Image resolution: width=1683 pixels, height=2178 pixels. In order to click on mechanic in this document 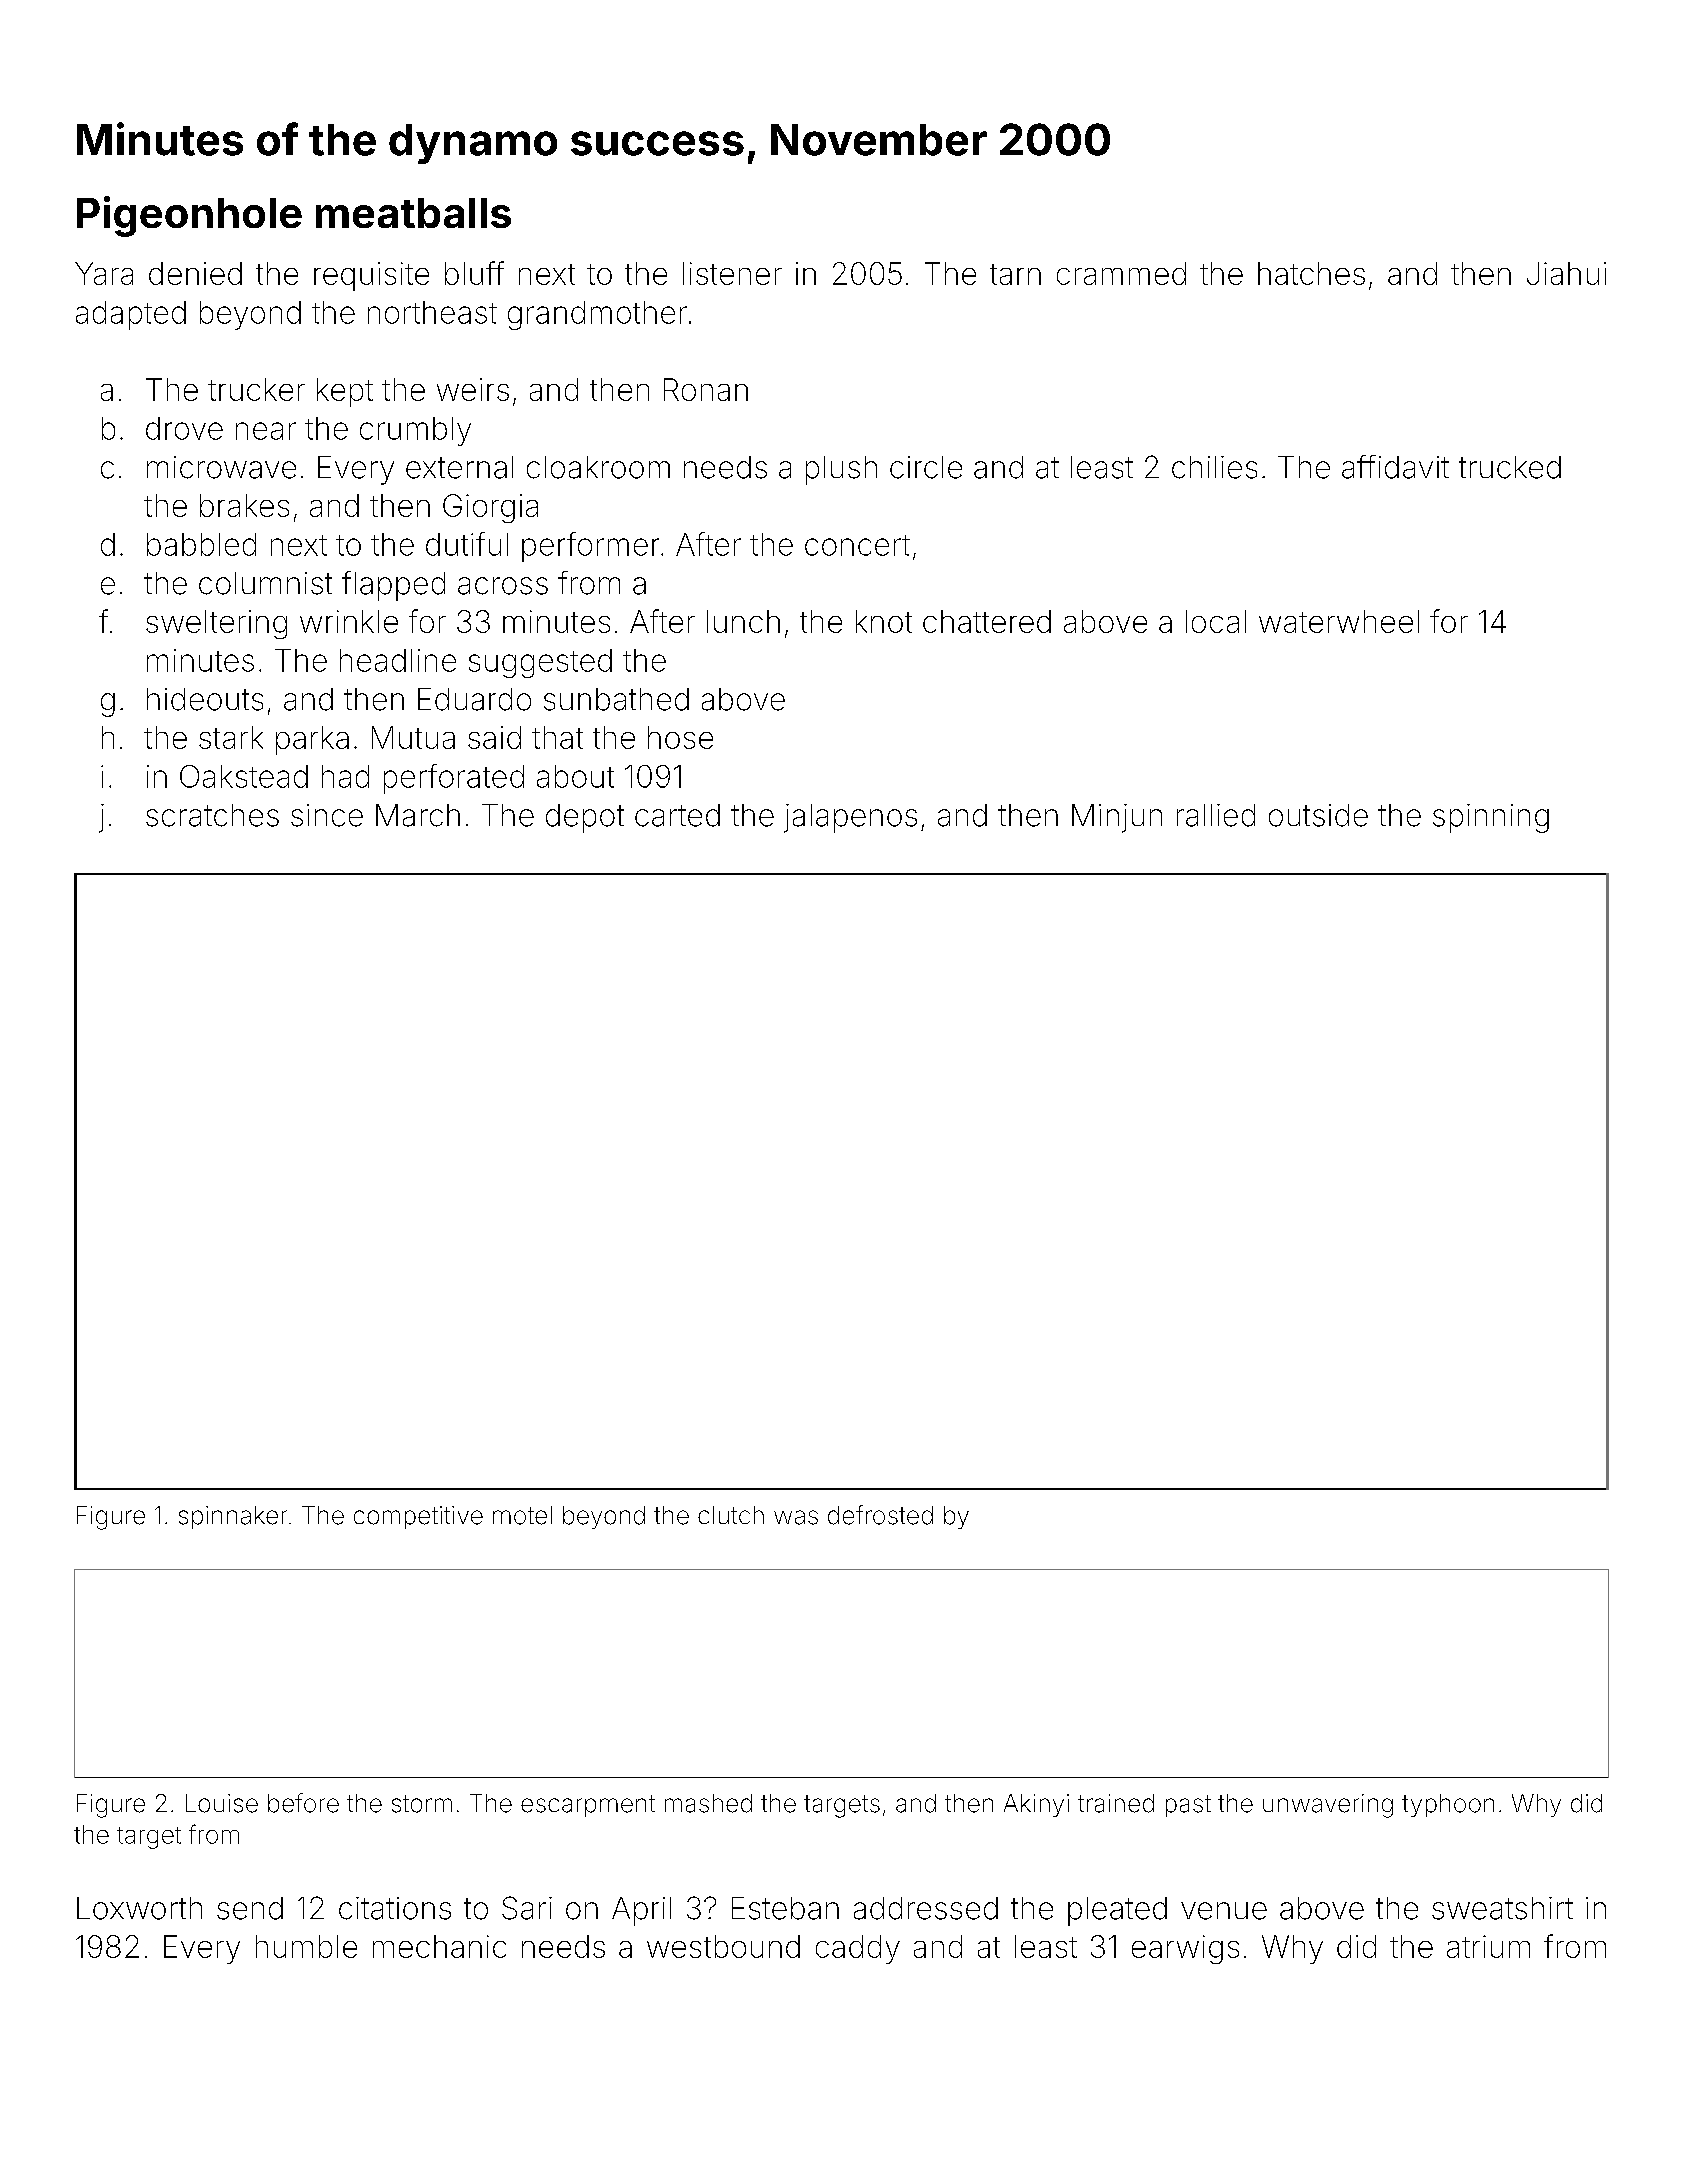, I will do `click(439, 1946)`.
